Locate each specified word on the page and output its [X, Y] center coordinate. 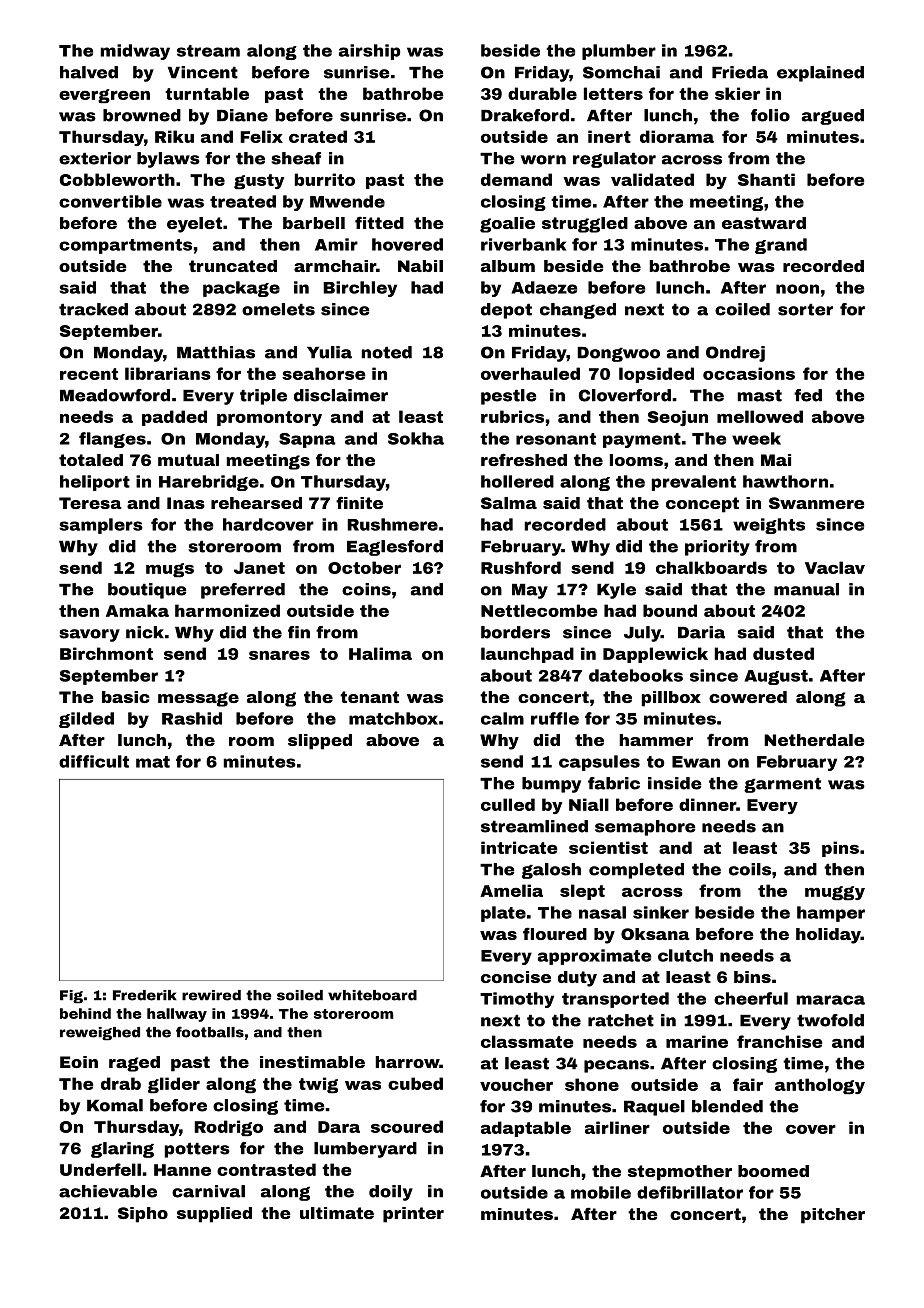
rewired [211, 995]
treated [243, 201]
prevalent [694, 483]
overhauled [530, 373]
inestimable [312, 1062]
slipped [320, 742]
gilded [86, 720]
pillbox [671, 699]
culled [508, 804]
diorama [677, 136]
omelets [278, 309]
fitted [379, 222]
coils [750, 869]
